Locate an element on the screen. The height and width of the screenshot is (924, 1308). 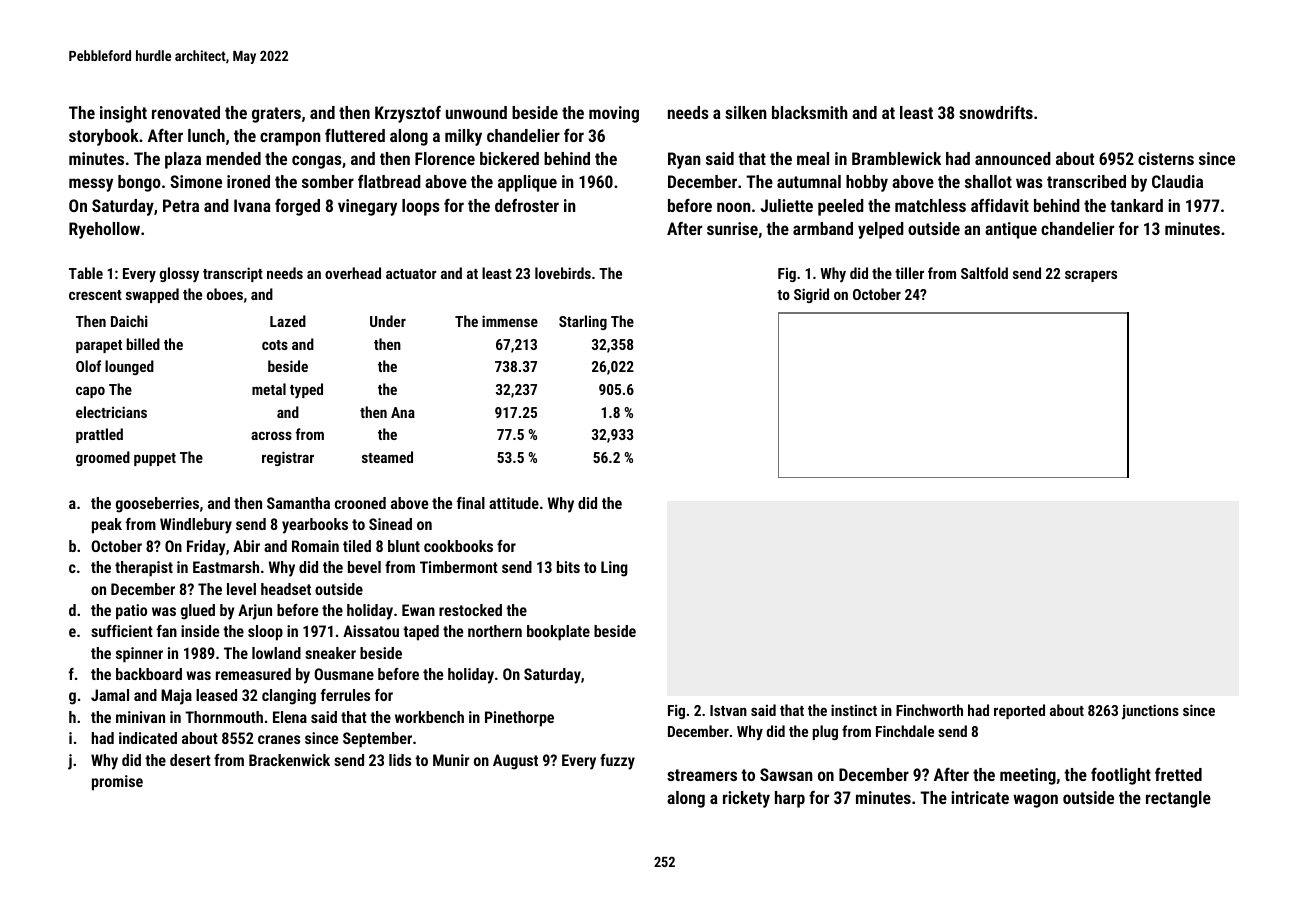
cookbooks is located at coordinates (458, 546).
